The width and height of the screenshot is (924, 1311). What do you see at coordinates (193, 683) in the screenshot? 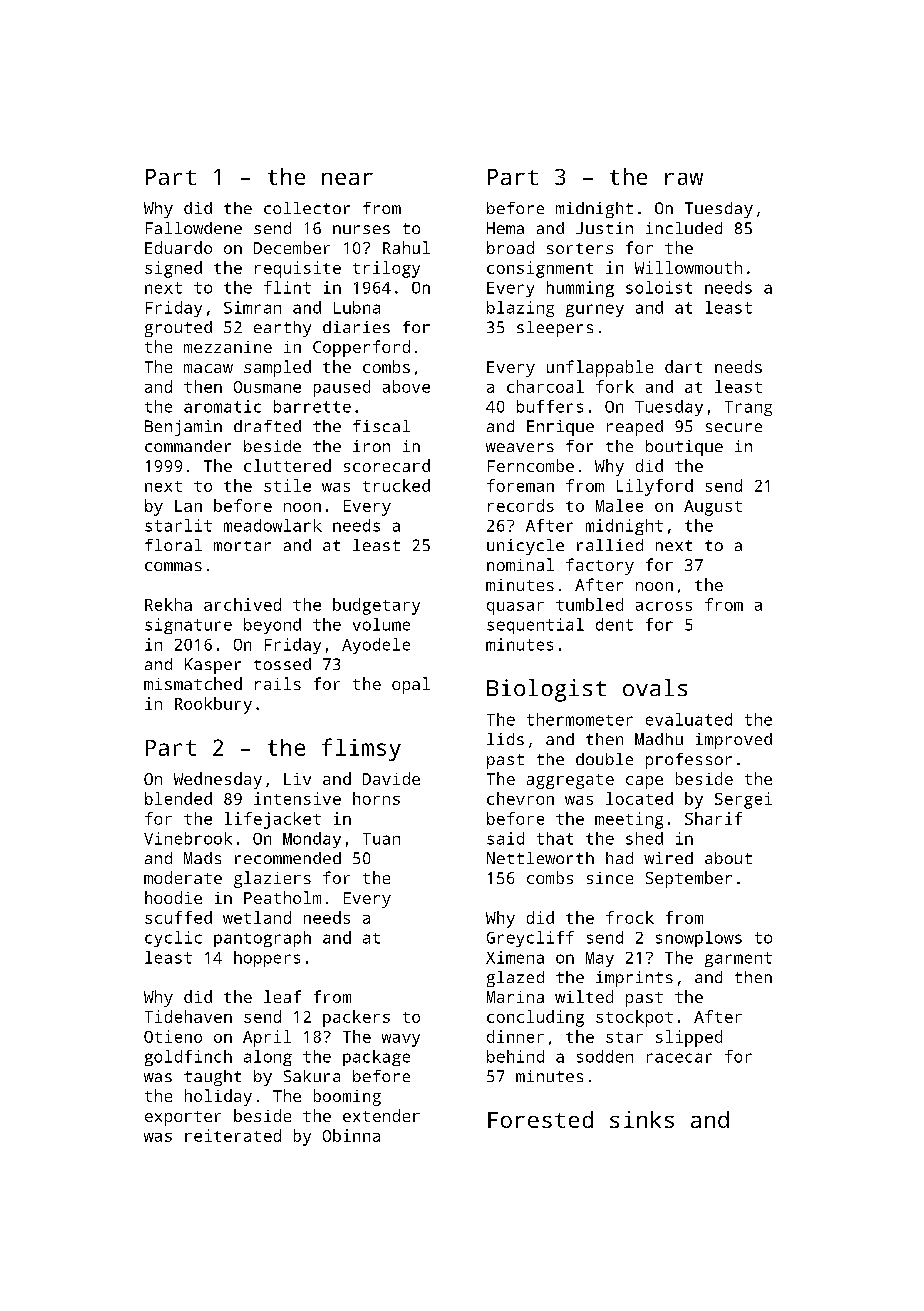
I see `mismatched` at bounding box center [193, 683].
